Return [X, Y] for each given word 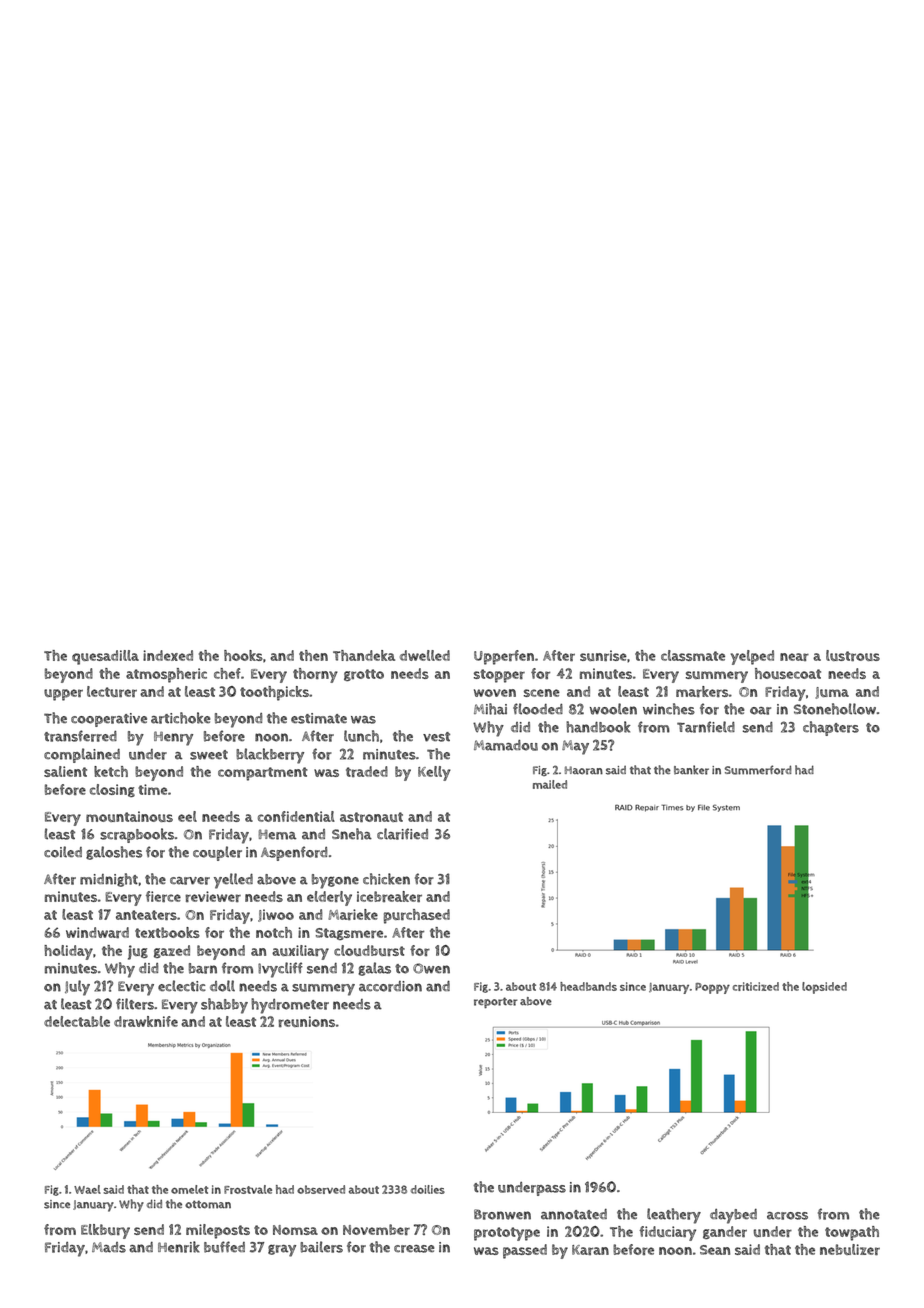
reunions [306, 1021]
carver [190, 881]
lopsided [824, 988]
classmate [693, 655]
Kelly [434, 773]
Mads [109, 1247]
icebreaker [389, 896]
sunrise [603, 655]
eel [187, 816]
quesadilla [105, 657]
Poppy [712, 988]
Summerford [758, 770]
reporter [495, 1002]
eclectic [182, 986]
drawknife [146, 1021]
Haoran [584, 770]
